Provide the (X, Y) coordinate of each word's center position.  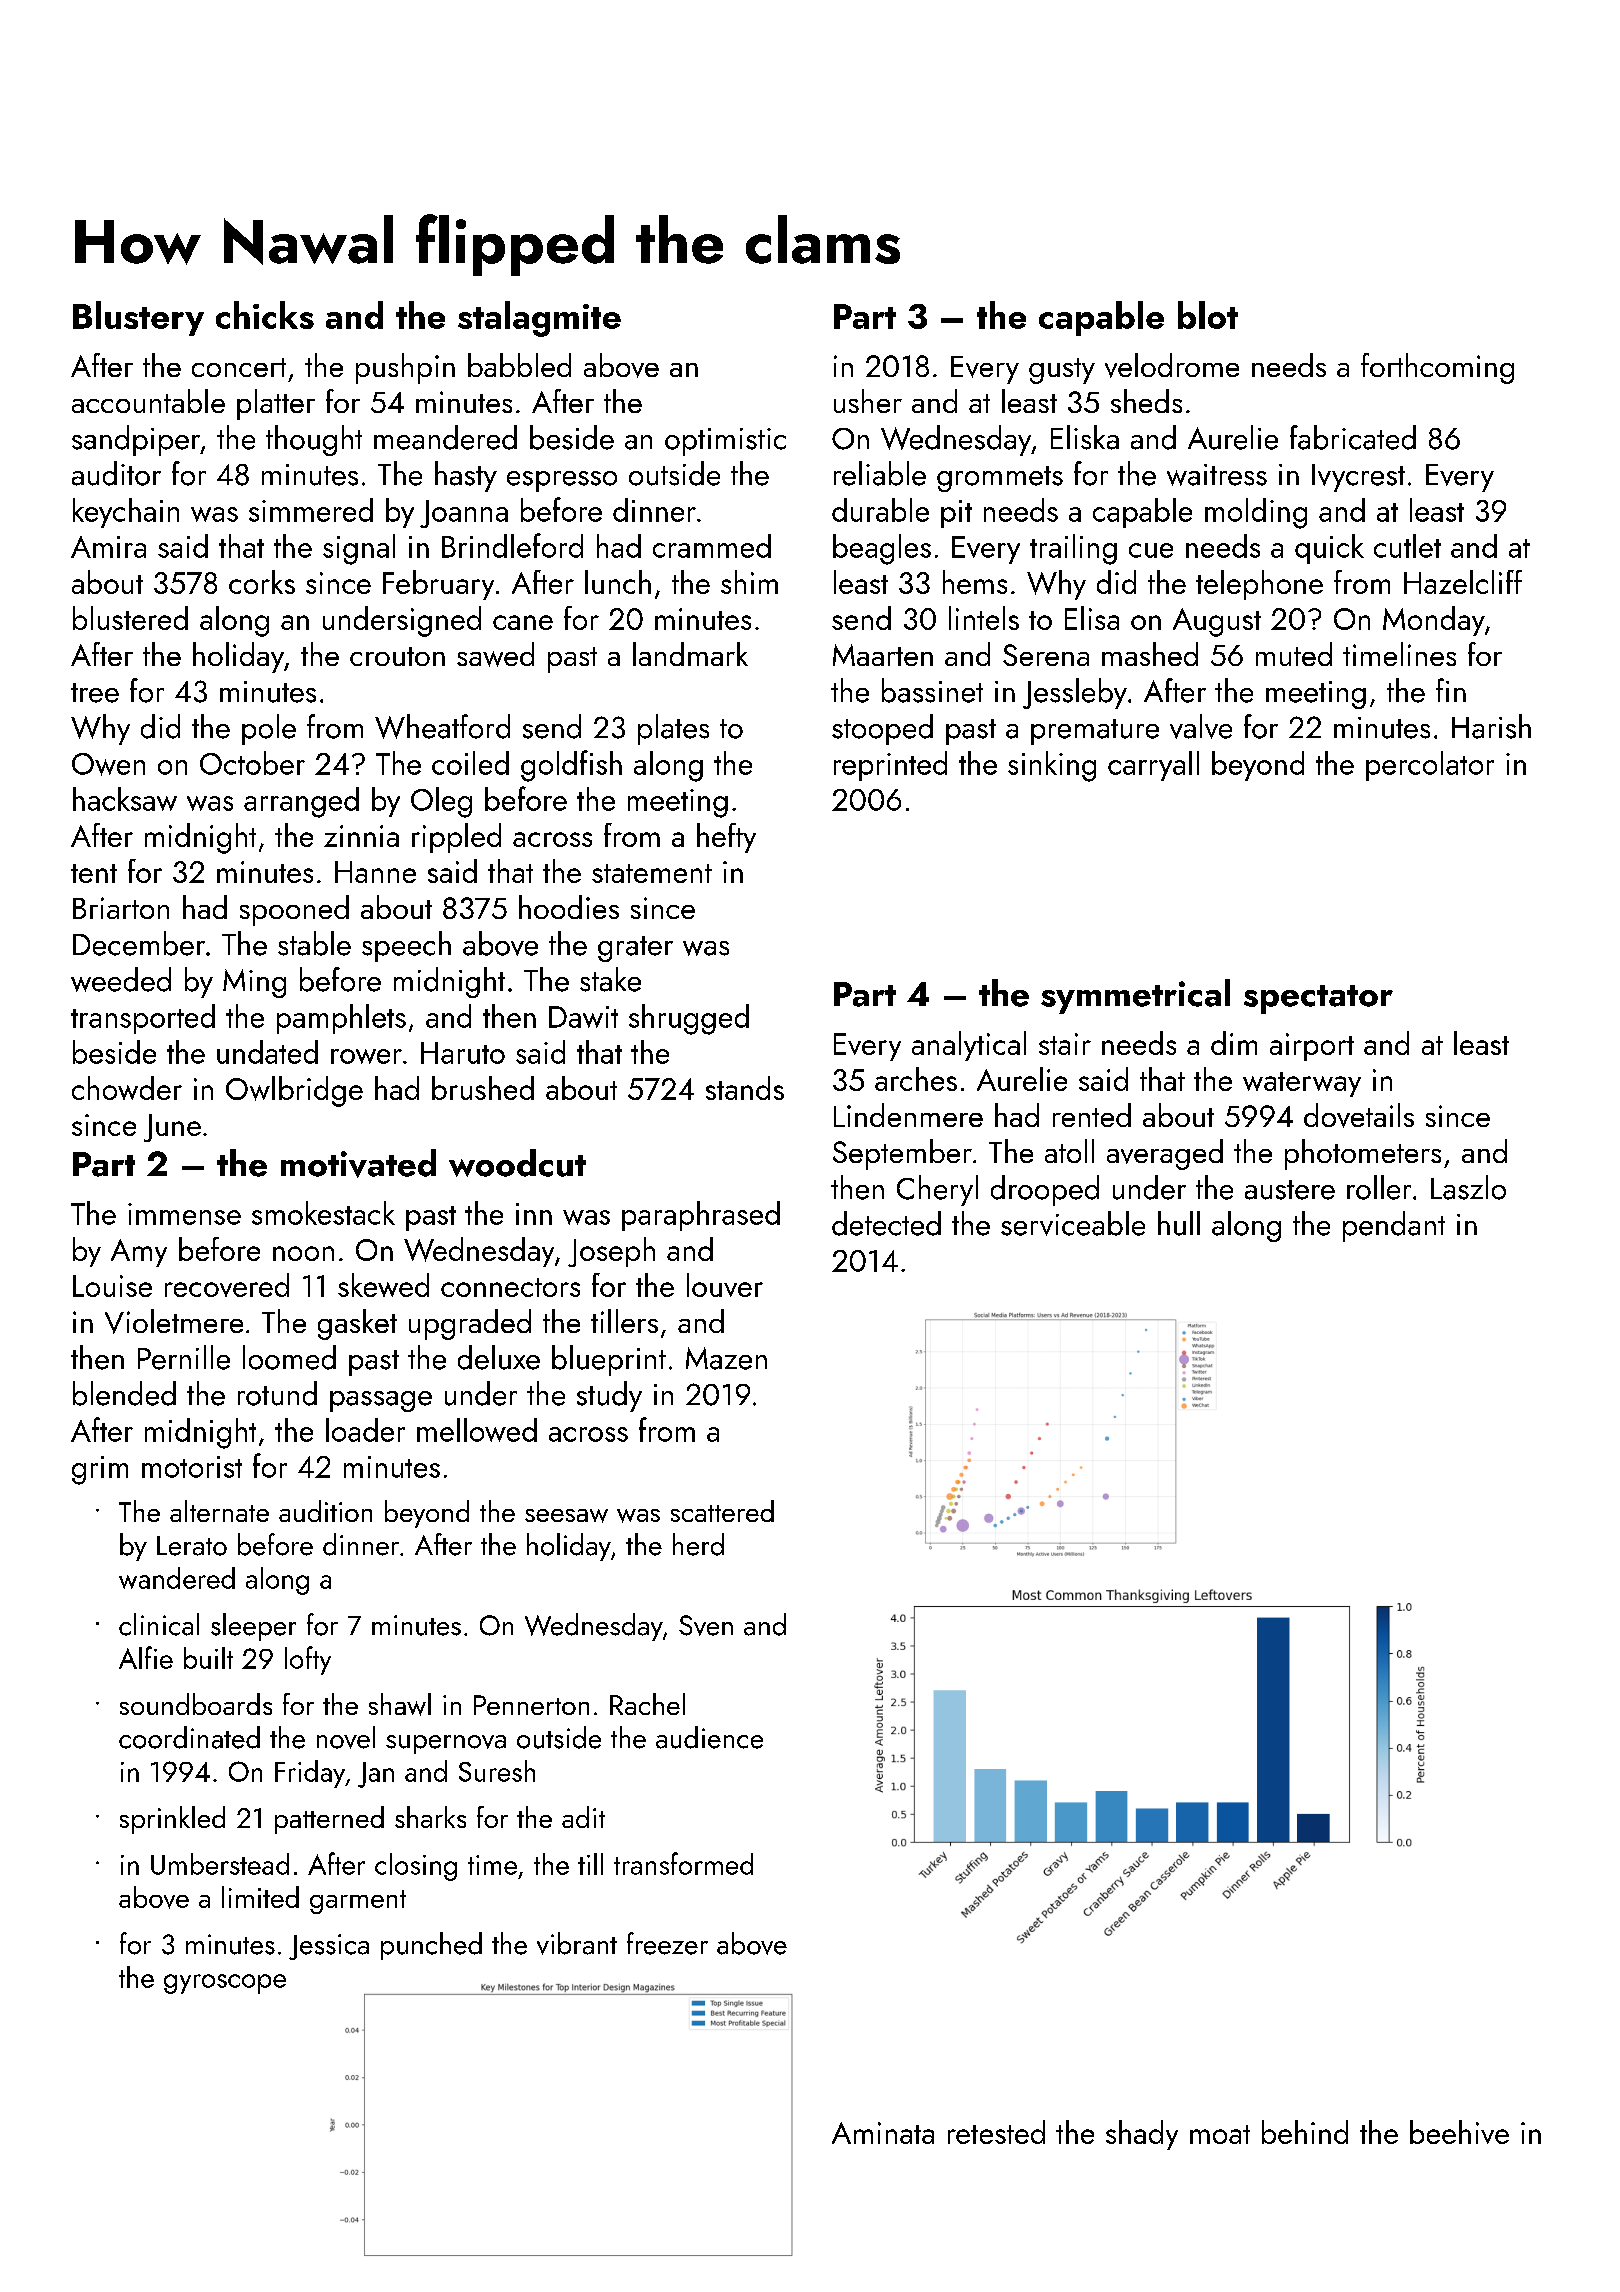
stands (745, 1088)
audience (709, 1737)
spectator (1318, 999)
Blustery (138, 318)
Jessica (329, 1947)
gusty (1062, 371)
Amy (139, 1253)
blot (1208, 315)
